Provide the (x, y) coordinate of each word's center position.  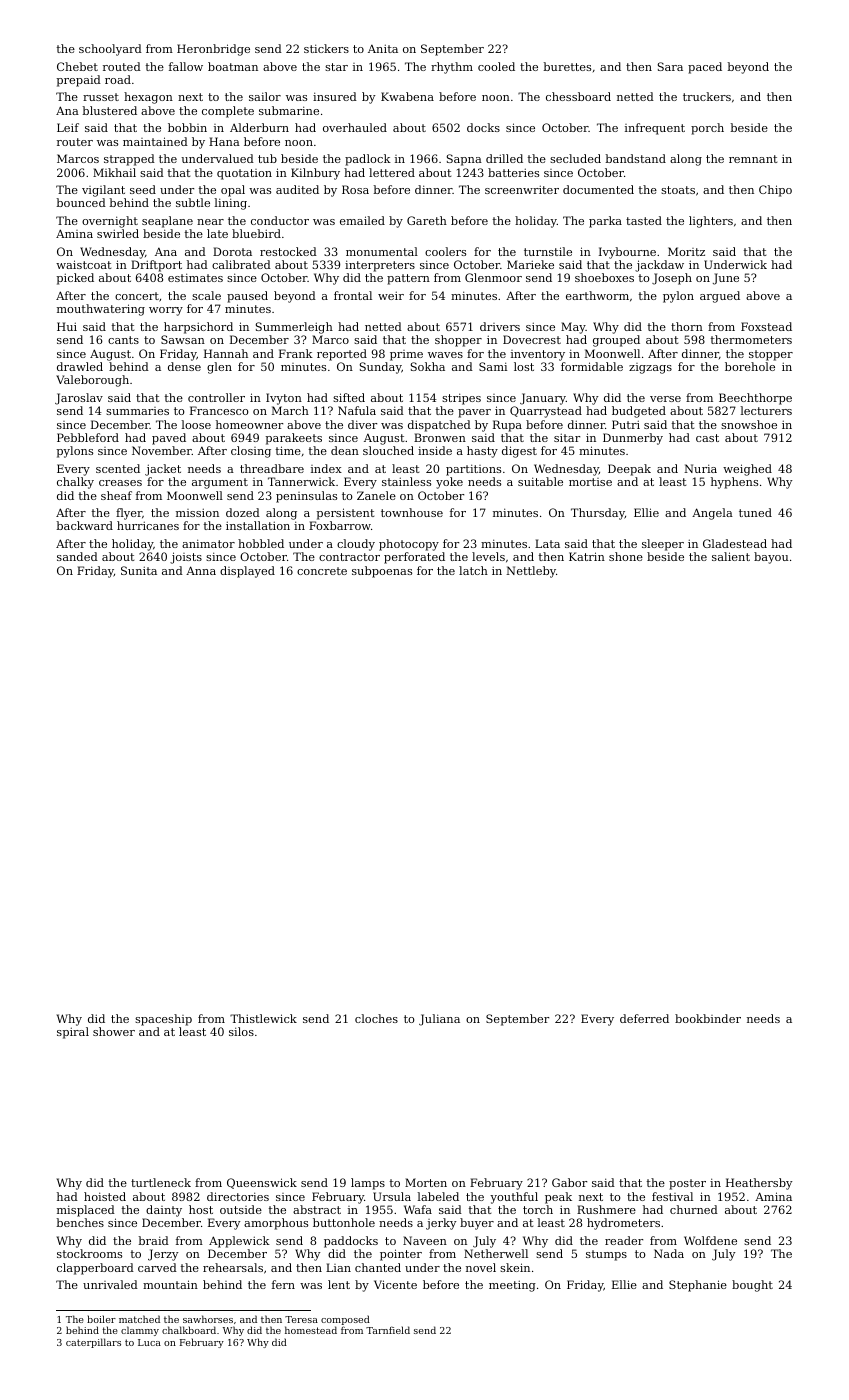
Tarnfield (388, 1330)
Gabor (569, 1182)
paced (705, 68)
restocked (288, 251)
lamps (368, 1184)
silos (241, 1031)
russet (101, 97)
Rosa (355, 189)
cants (123, 340)
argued (720, 297)
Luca (149, 1342)
